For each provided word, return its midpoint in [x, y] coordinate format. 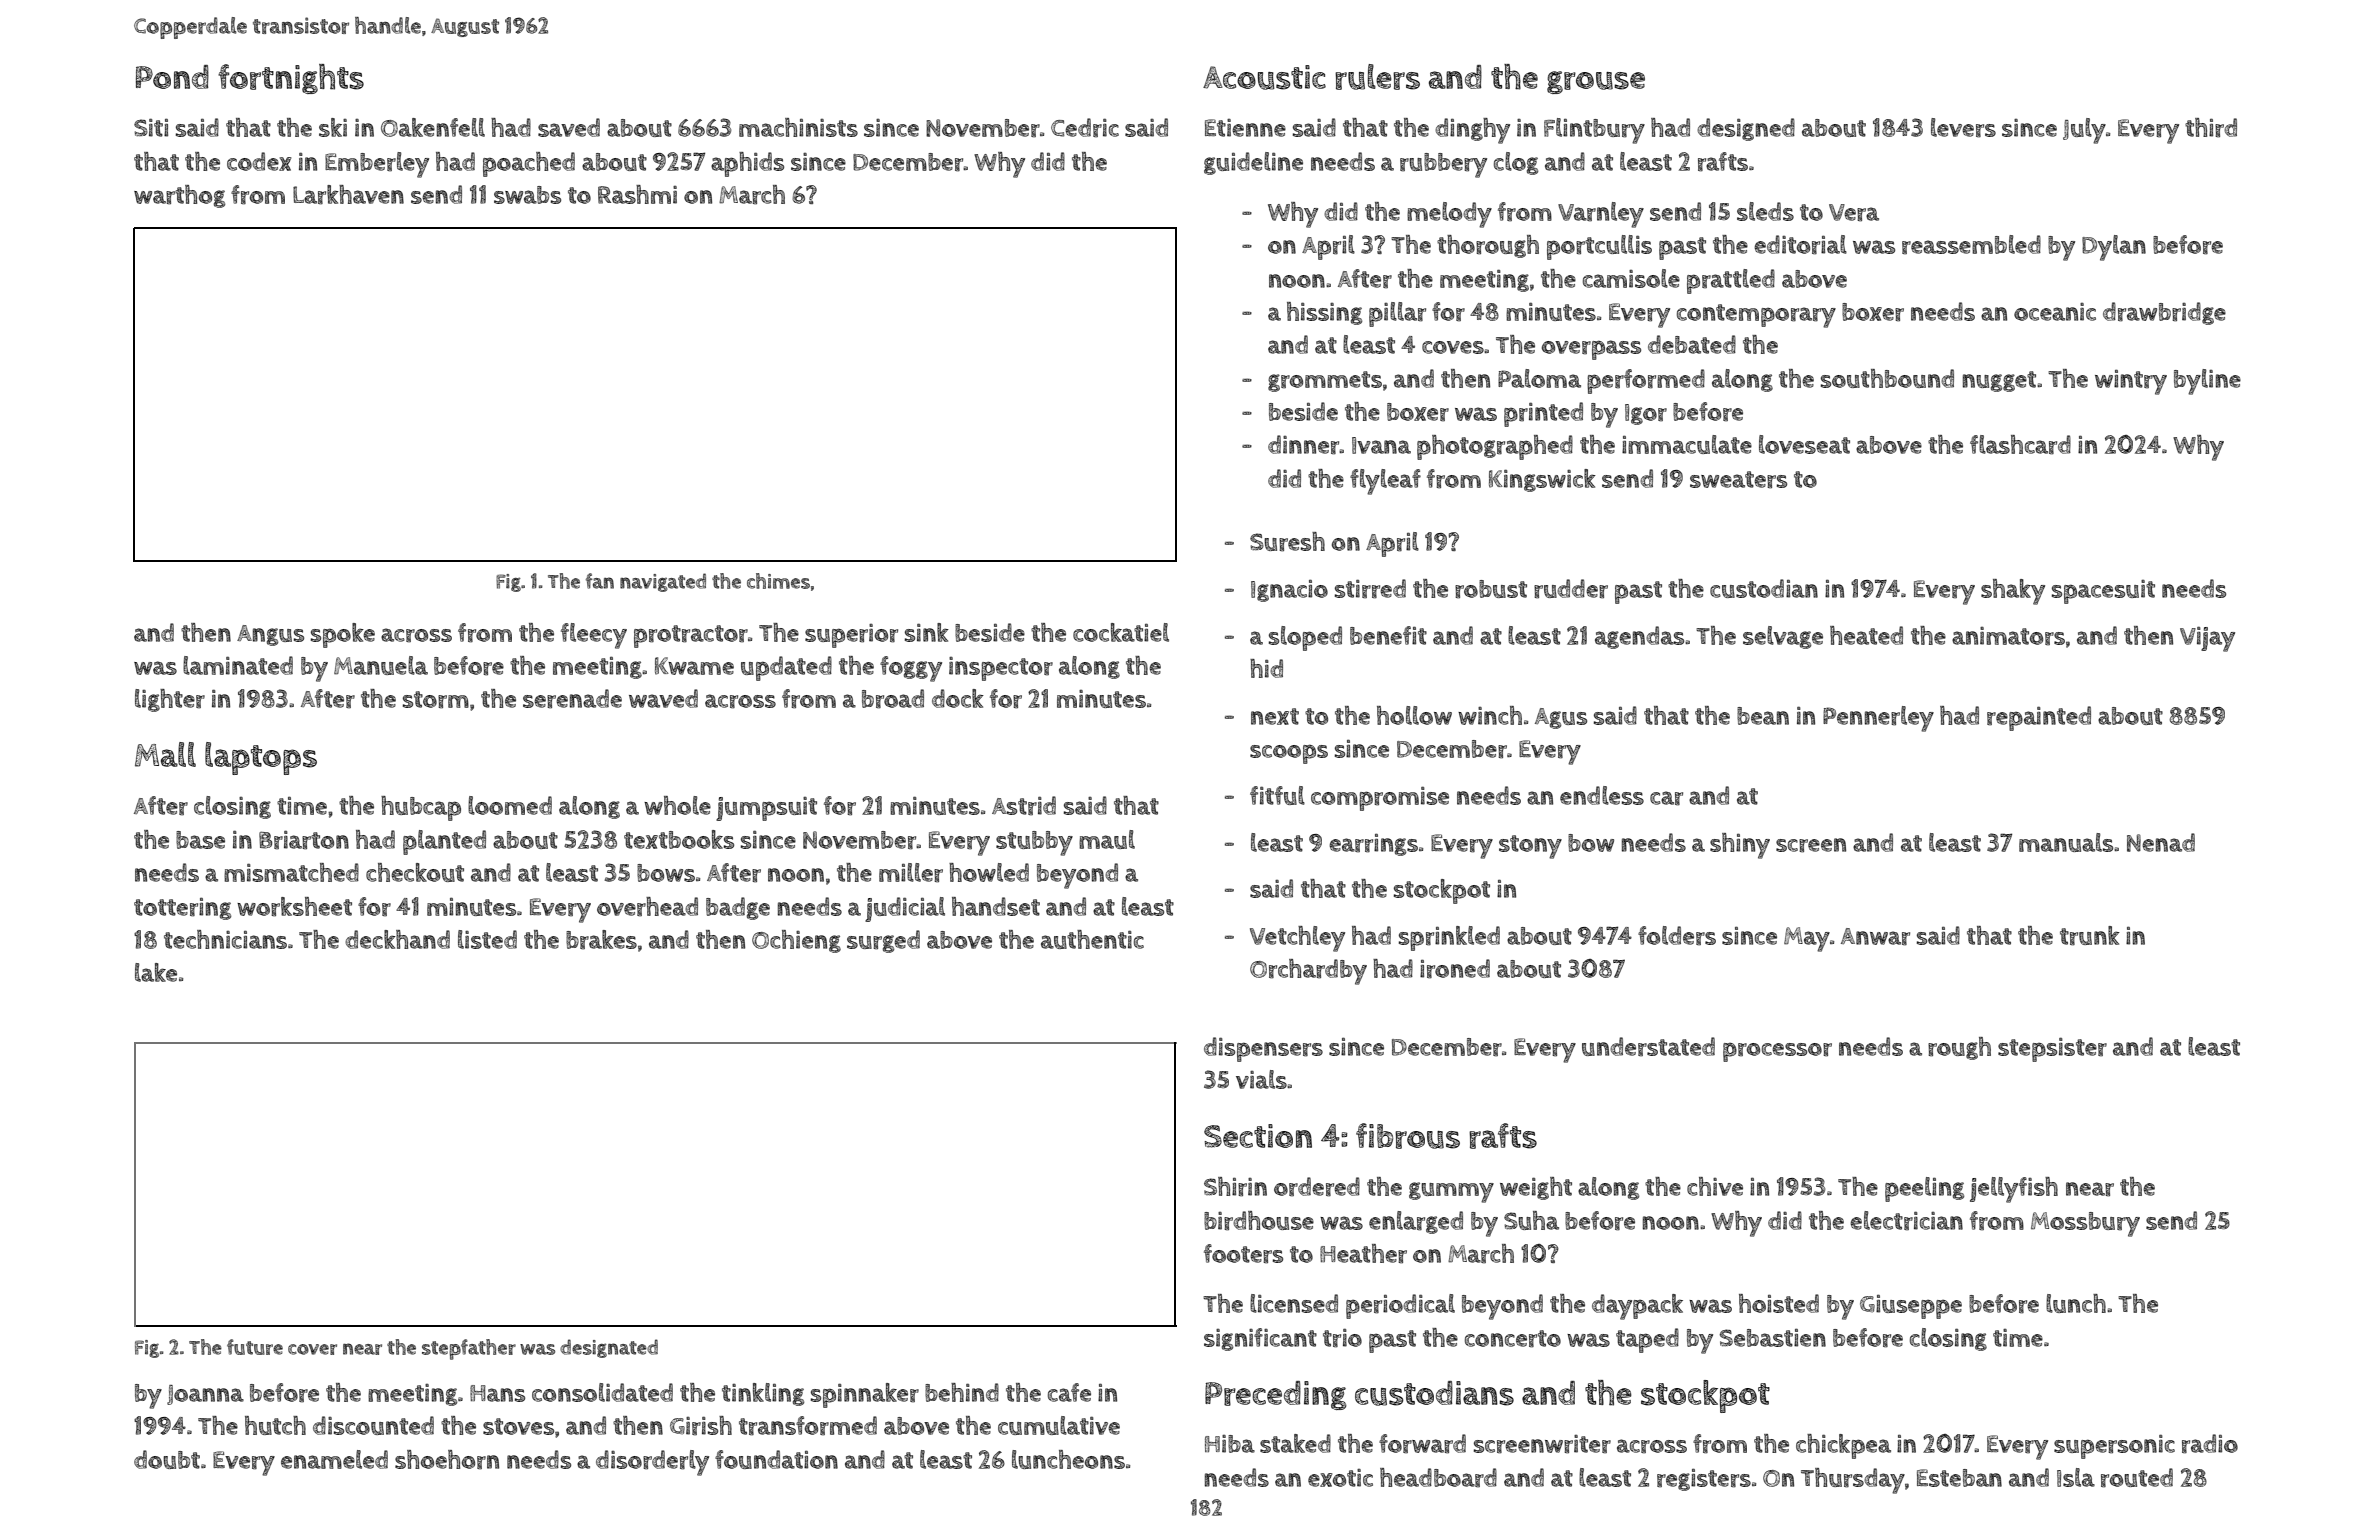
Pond [172, 77]
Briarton [304, 840]
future [255, 1347]
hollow [1414, 715]
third [2211, 128]
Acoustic [1264, 77]
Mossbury [2085, 1224]
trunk [2090, 936]
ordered [1317, 1187]
